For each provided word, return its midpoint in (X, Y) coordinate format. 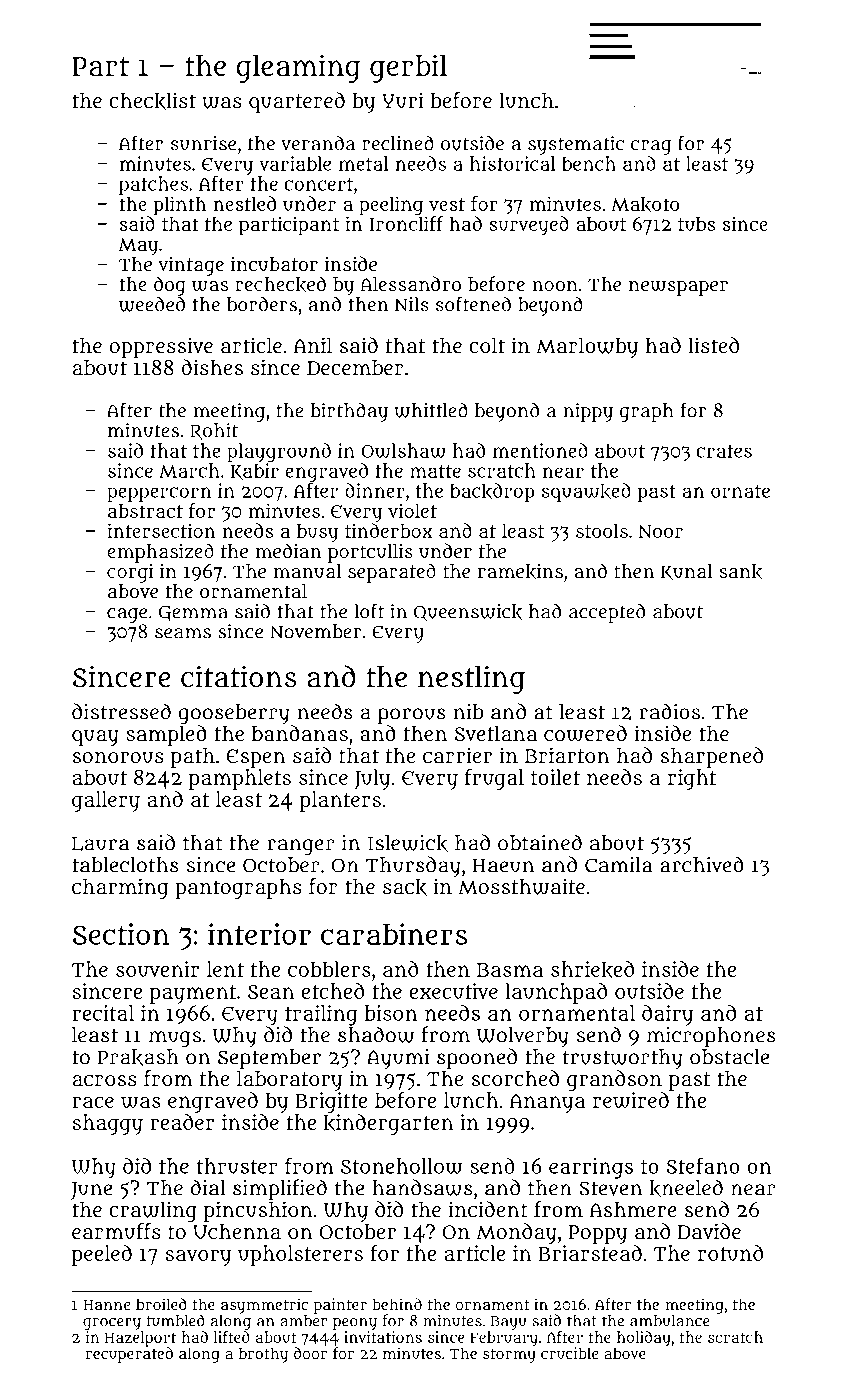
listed (713, 345)
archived (702, 864)
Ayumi (398, 1059)
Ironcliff (406, 223)
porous (412, 716)
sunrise (203, 143)
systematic (576, 145)
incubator (274, 264)
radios (669, 711)
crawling (153, 1211)
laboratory (289, 1080)
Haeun (503, 865)
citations (239, 676)
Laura (100, 843)
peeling (391, 206)
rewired (631, 1100)
